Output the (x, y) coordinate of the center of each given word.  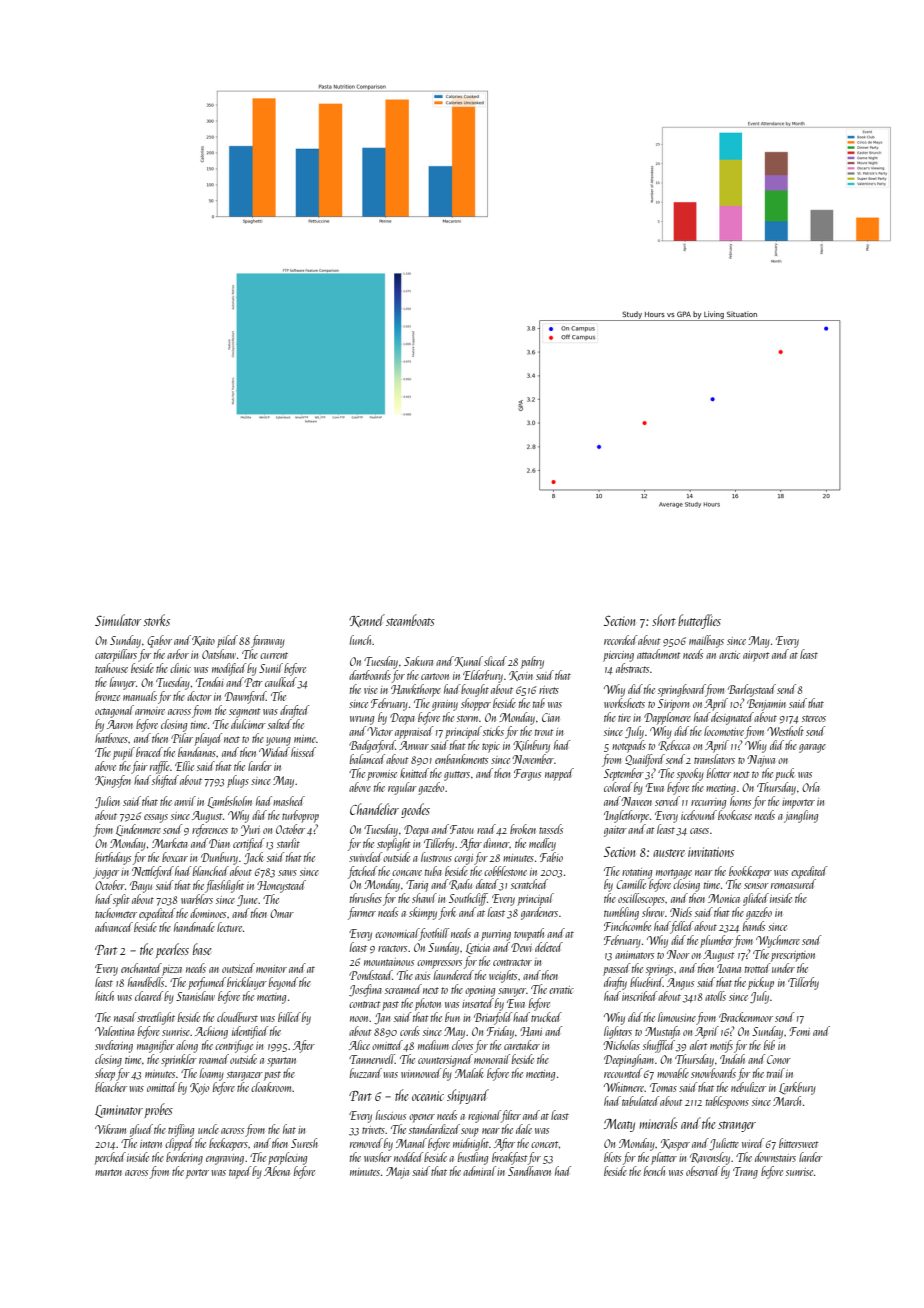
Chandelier (374, 809)
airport (756, 656)
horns (740, 801)
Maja (397, 1173)
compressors (439, 964)
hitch (104, 996)
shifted (165, 781)
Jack (254, 858)
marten (108, 1172)
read (486, 829)
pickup (761, 983)
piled (227, 641)
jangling (801, 816)
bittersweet (799, 1143)
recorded (620, 640)
